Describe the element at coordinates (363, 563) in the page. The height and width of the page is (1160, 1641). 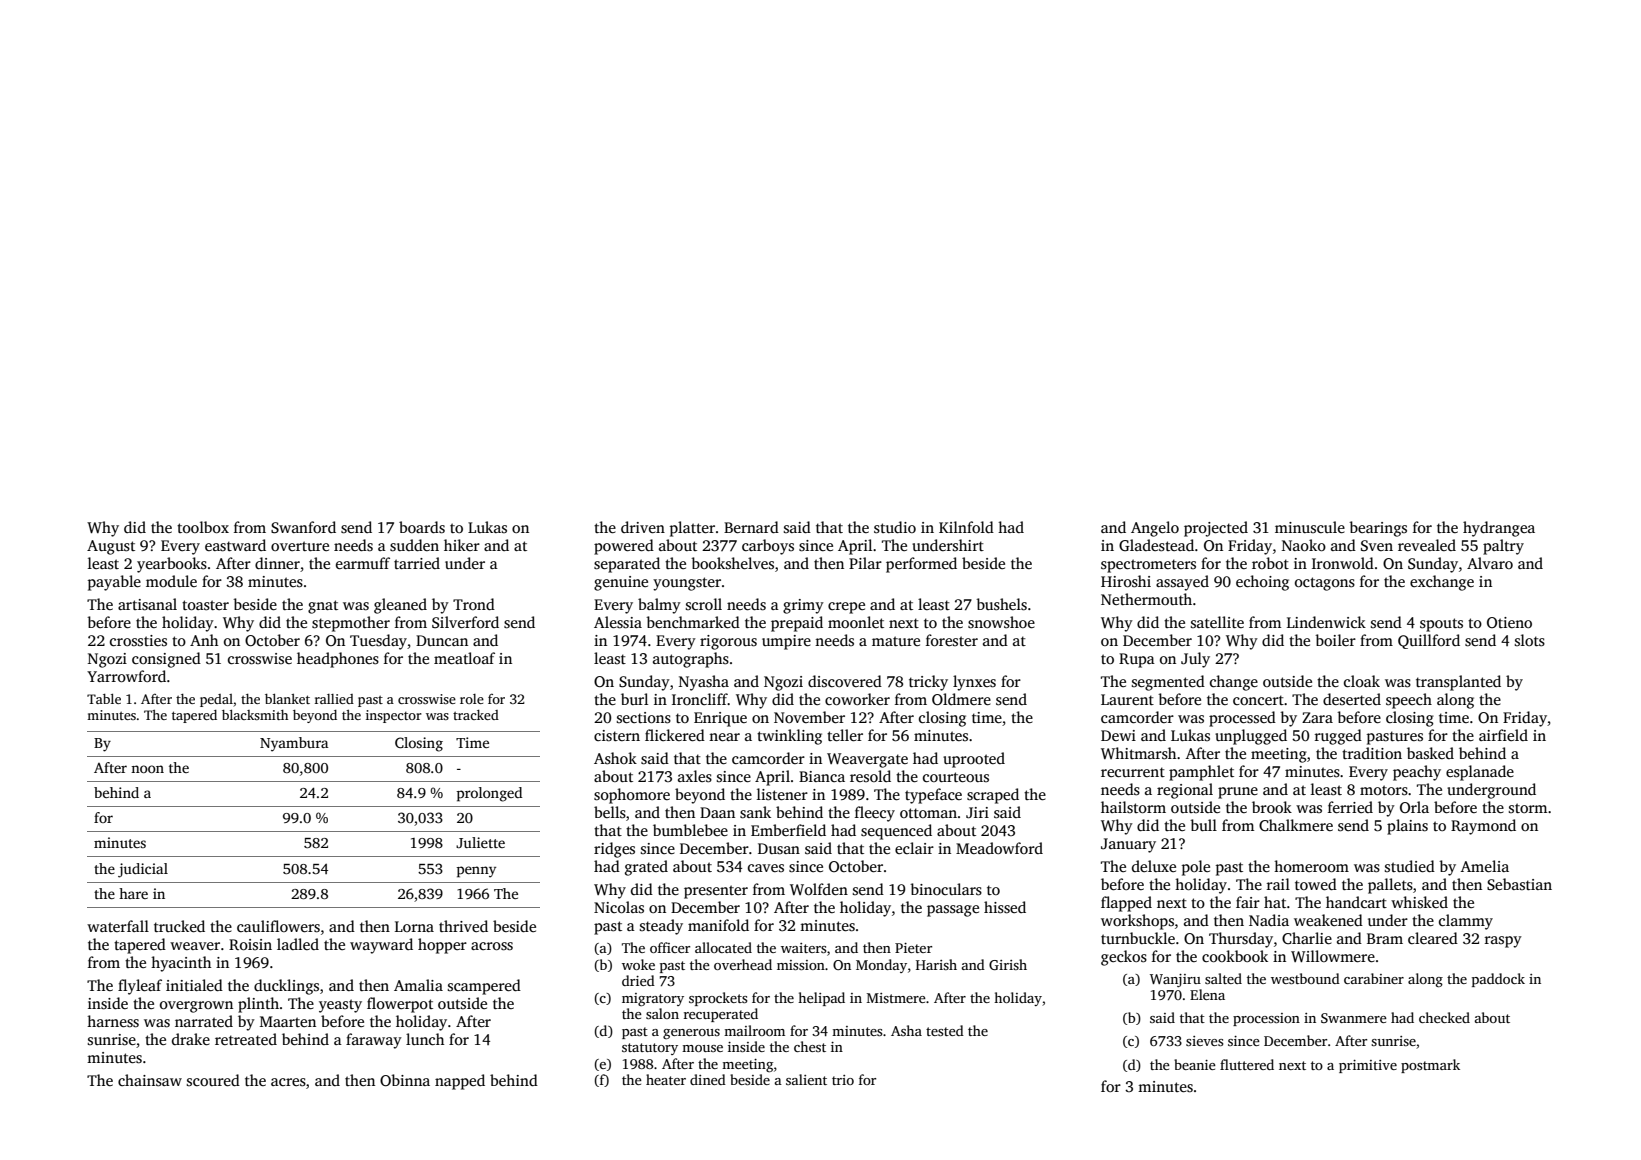
I see `earmuff` at that location.
